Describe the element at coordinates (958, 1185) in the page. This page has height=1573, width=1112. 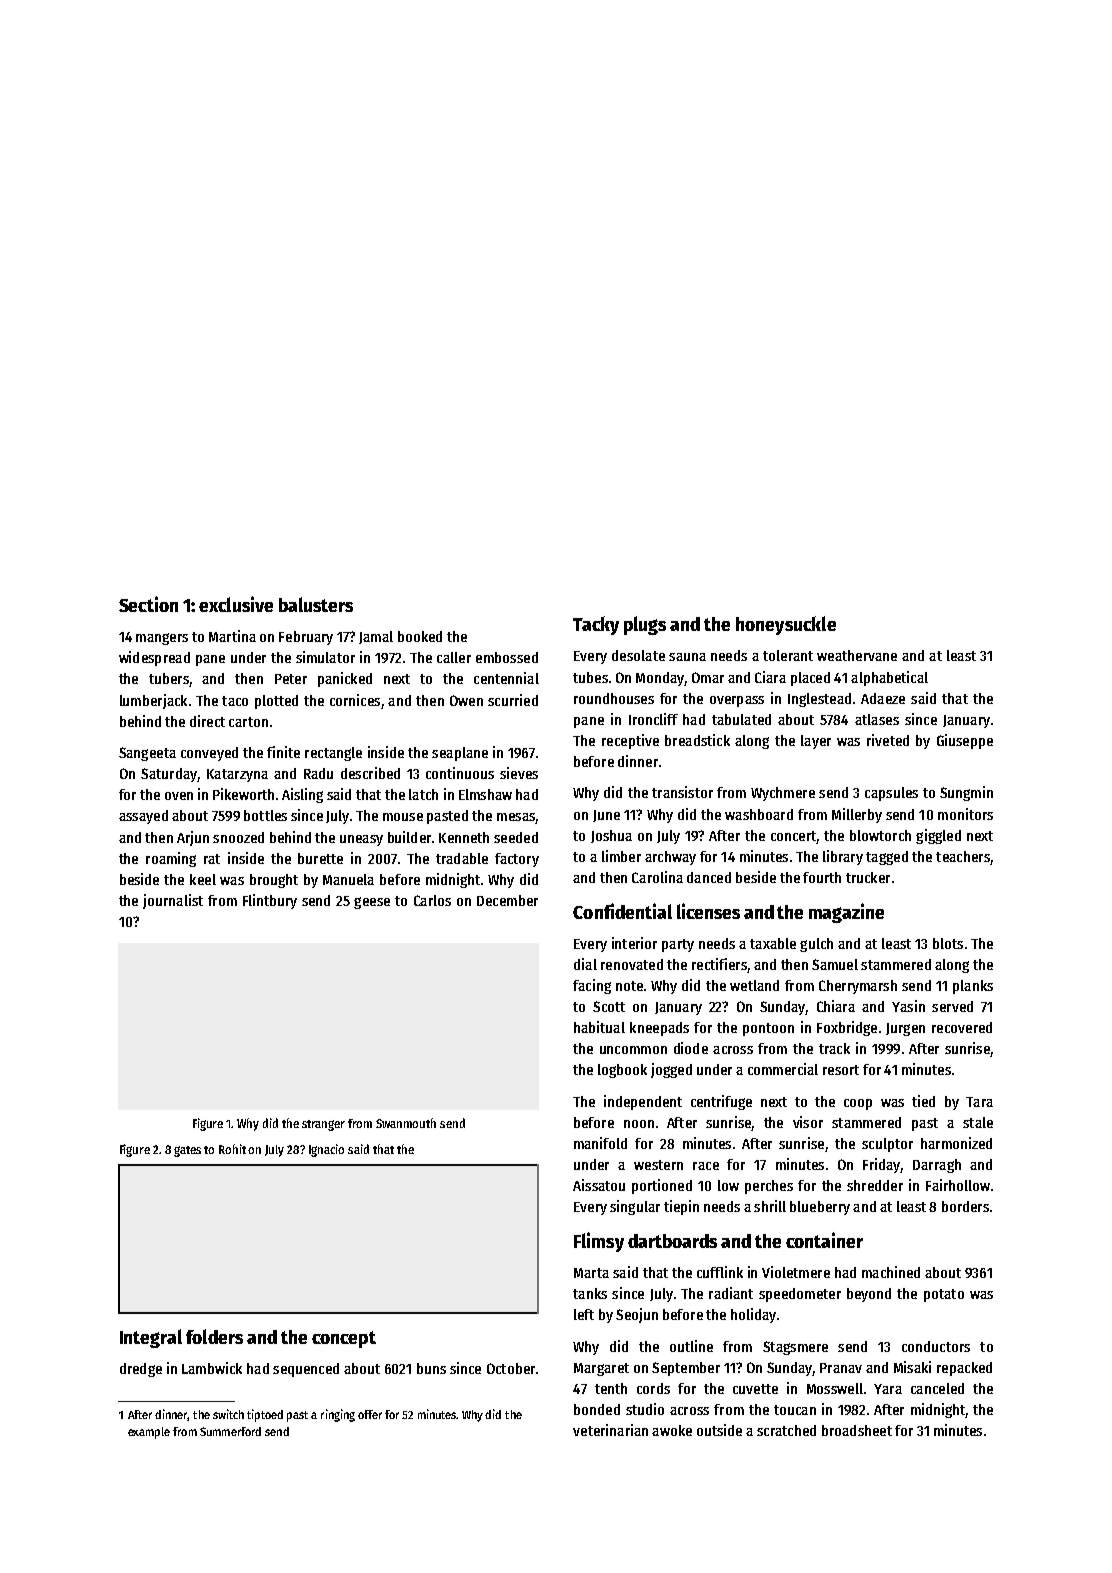
I see `Fairhollow` at that location.
